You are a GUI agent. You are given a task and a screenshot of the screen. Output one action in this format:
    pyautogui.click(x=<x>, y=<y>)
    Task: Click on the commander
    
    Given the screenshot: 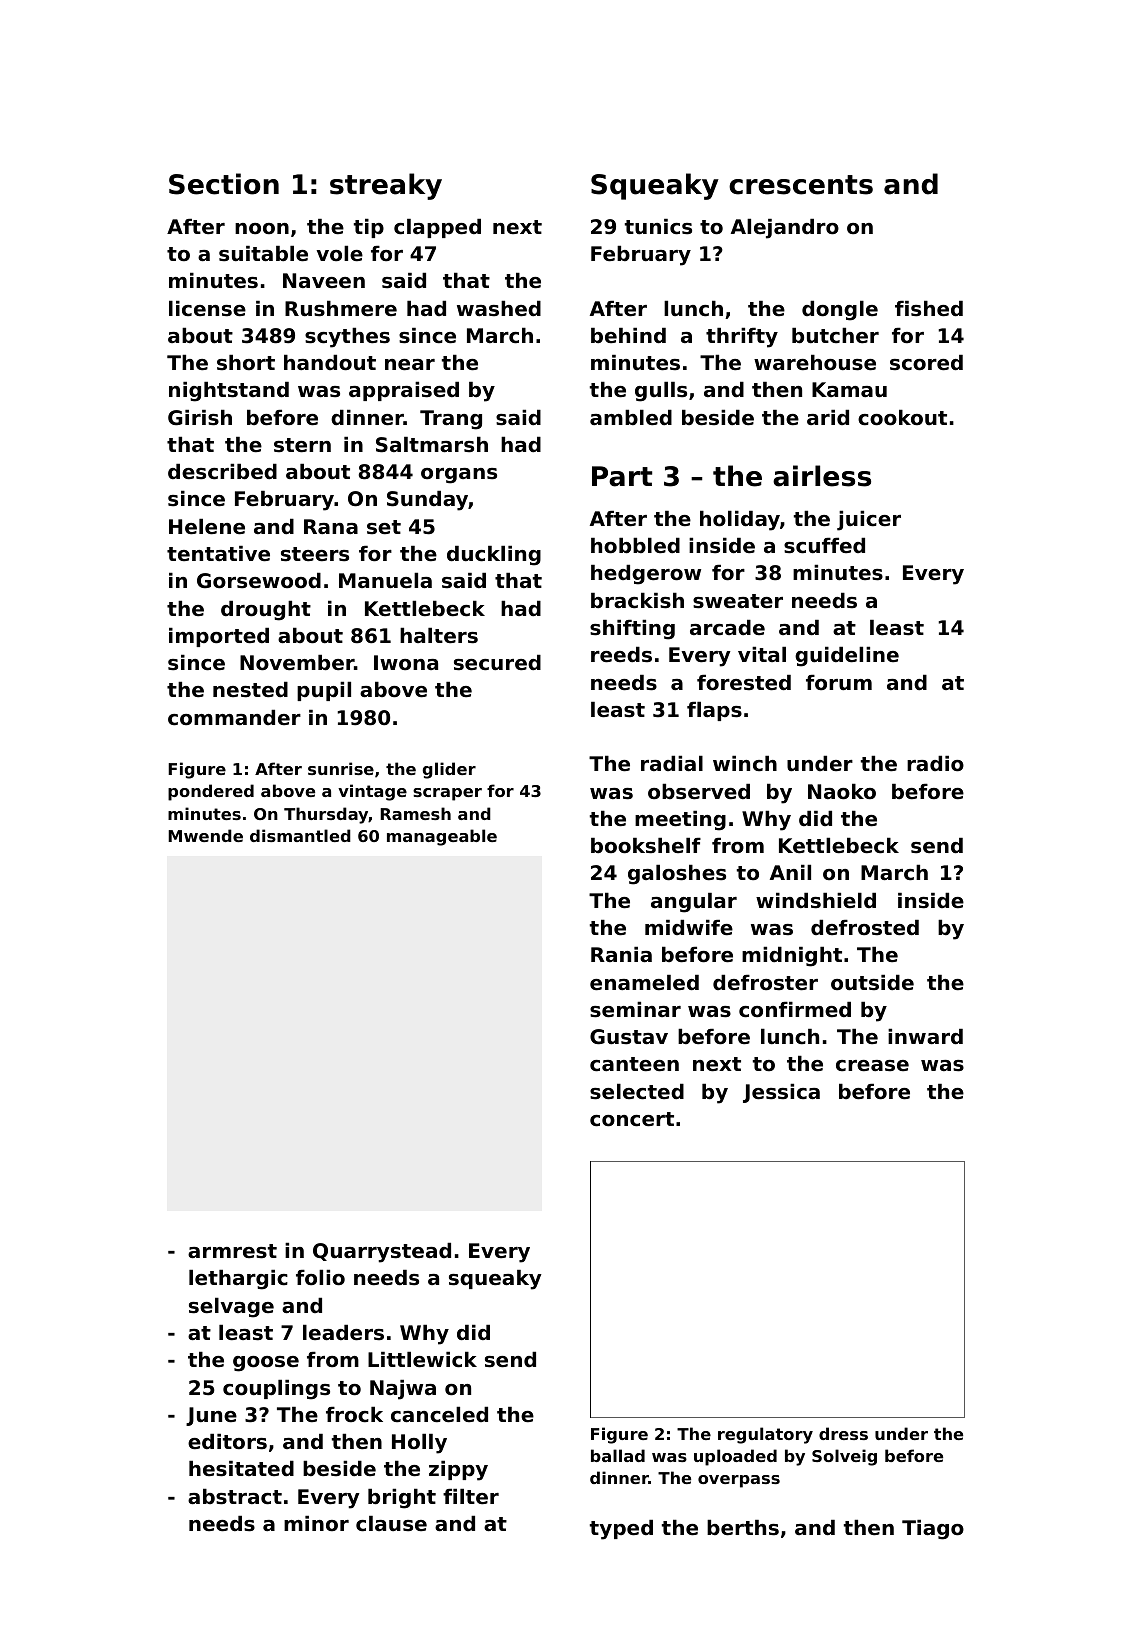 What is the action you would take?
    pyautogui.click(x=234, y=717)
